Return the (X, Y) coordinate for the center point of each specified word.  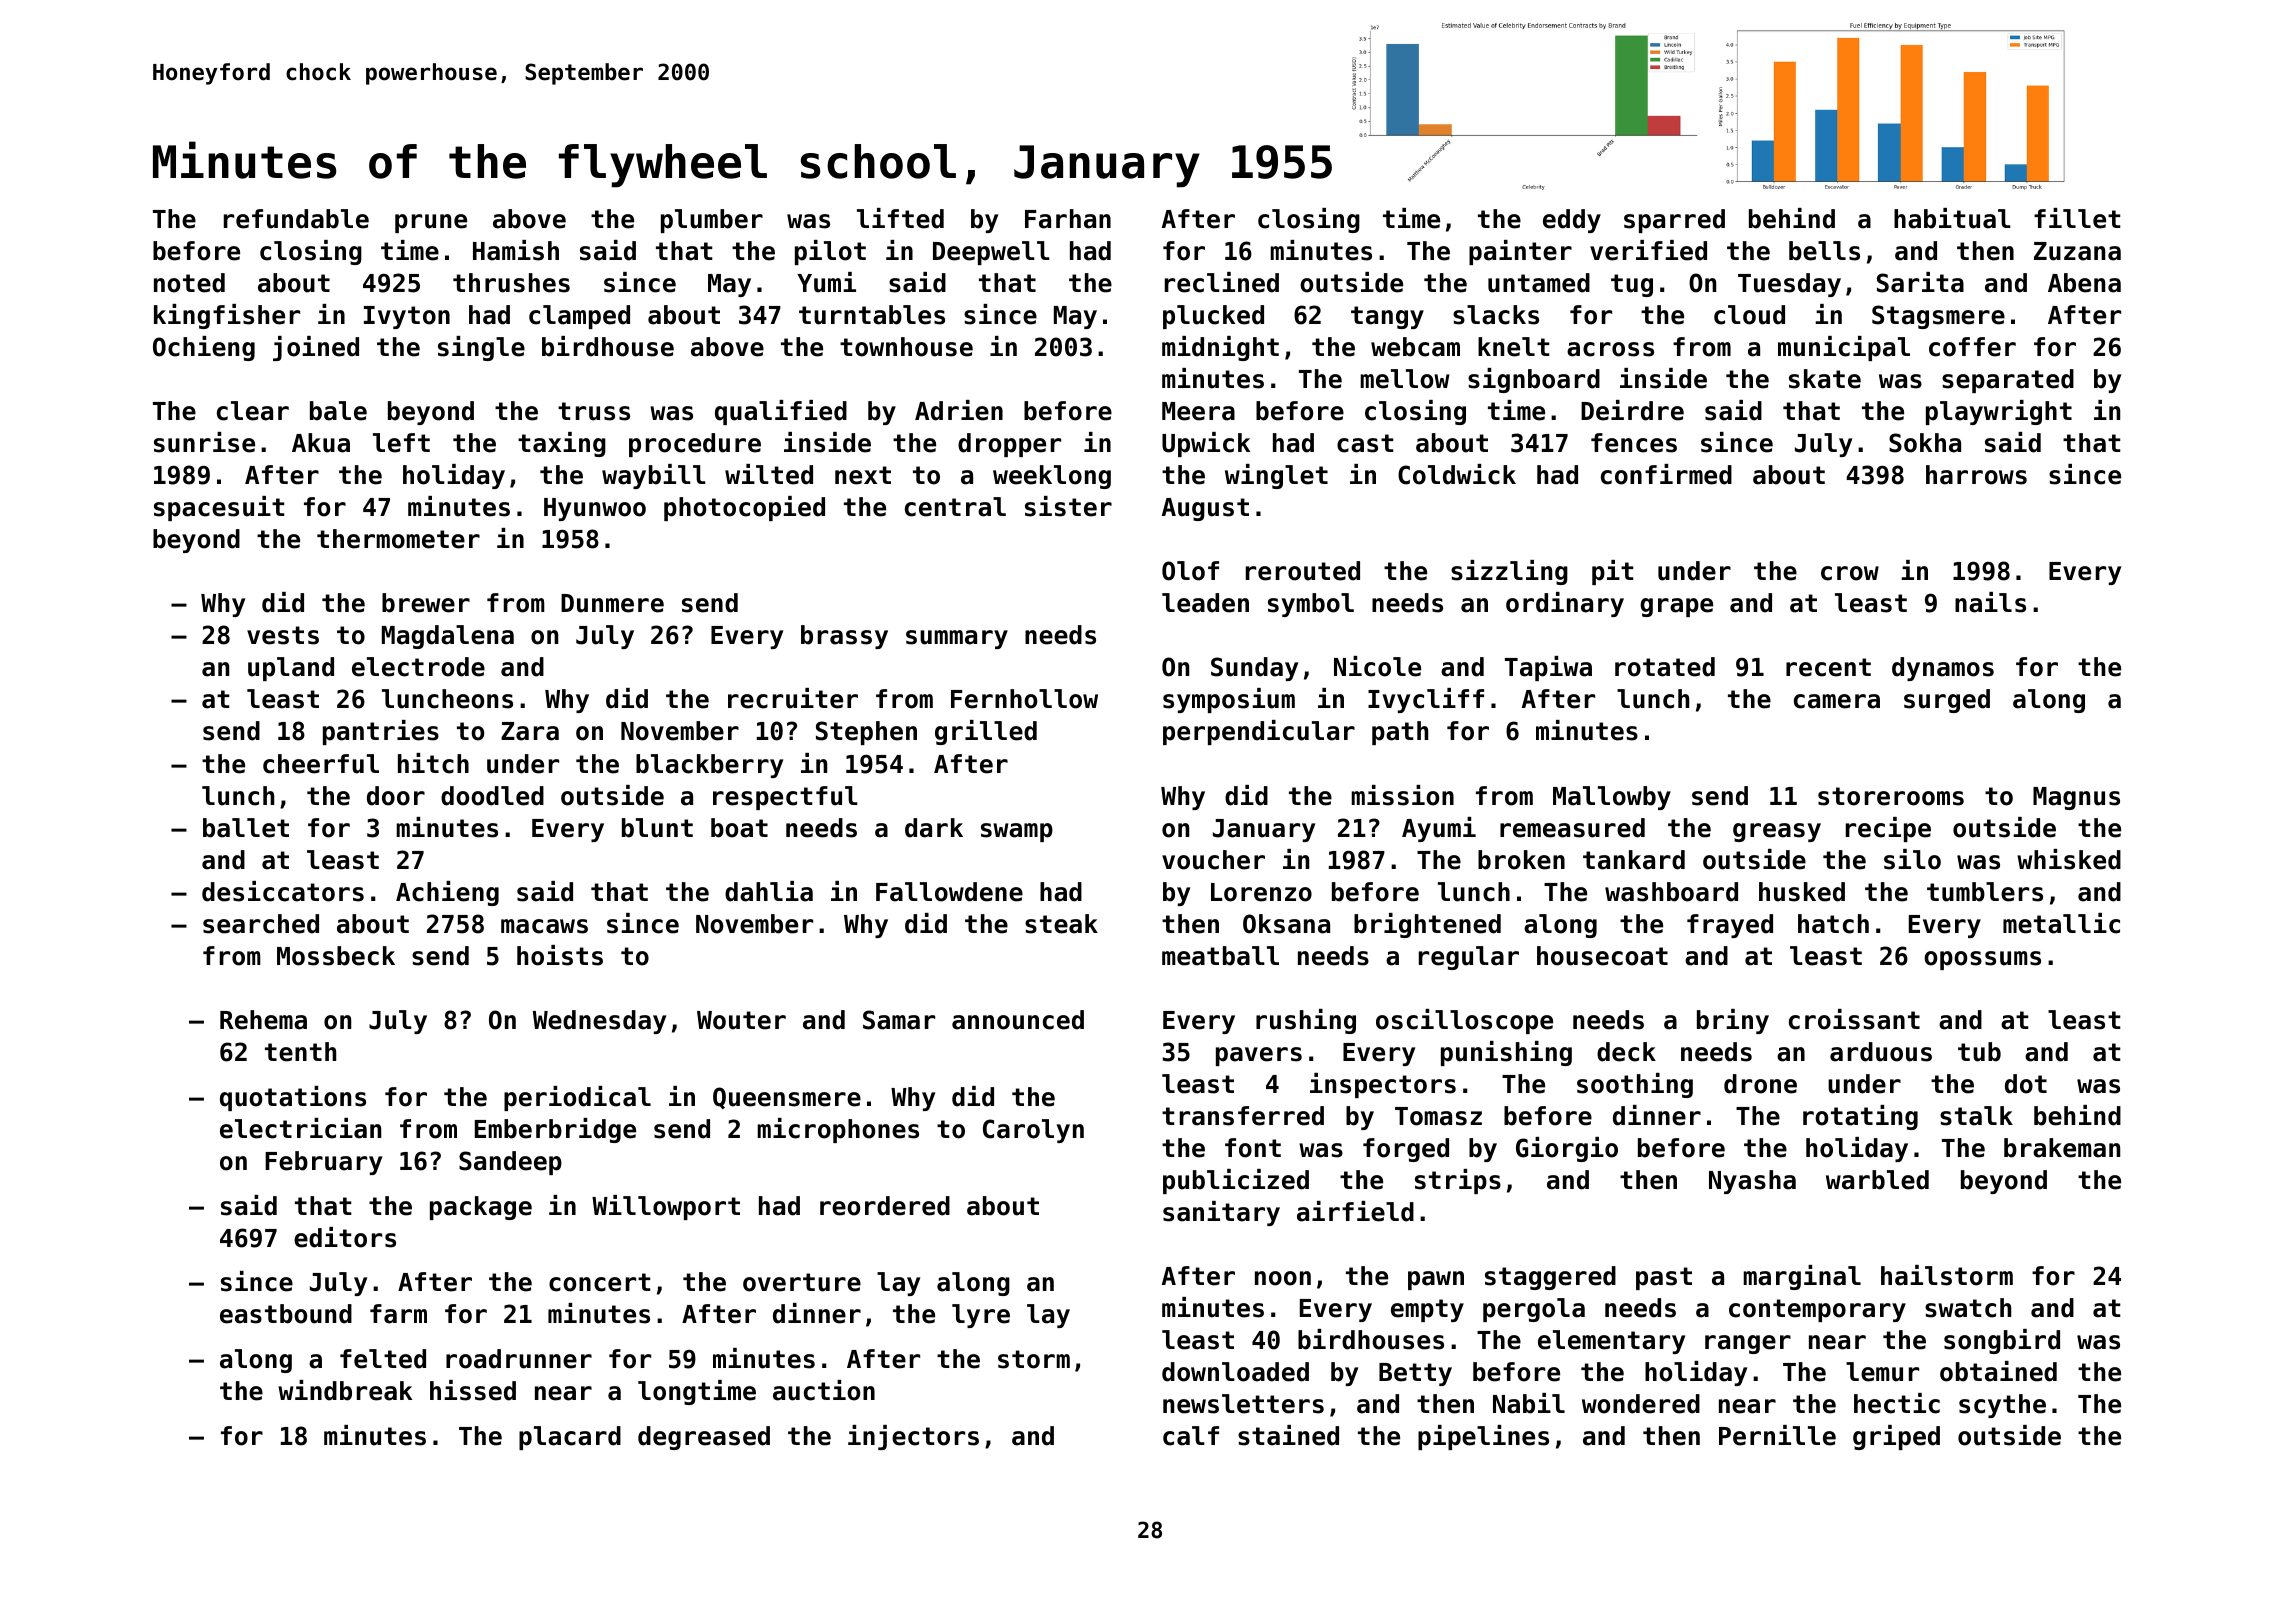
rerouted (1303, 571)
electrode (418, 667)
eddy (1572, 221)
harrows (1976, 475)
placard (570, 1438)
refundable (296, 219)
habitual (1952, 218)
